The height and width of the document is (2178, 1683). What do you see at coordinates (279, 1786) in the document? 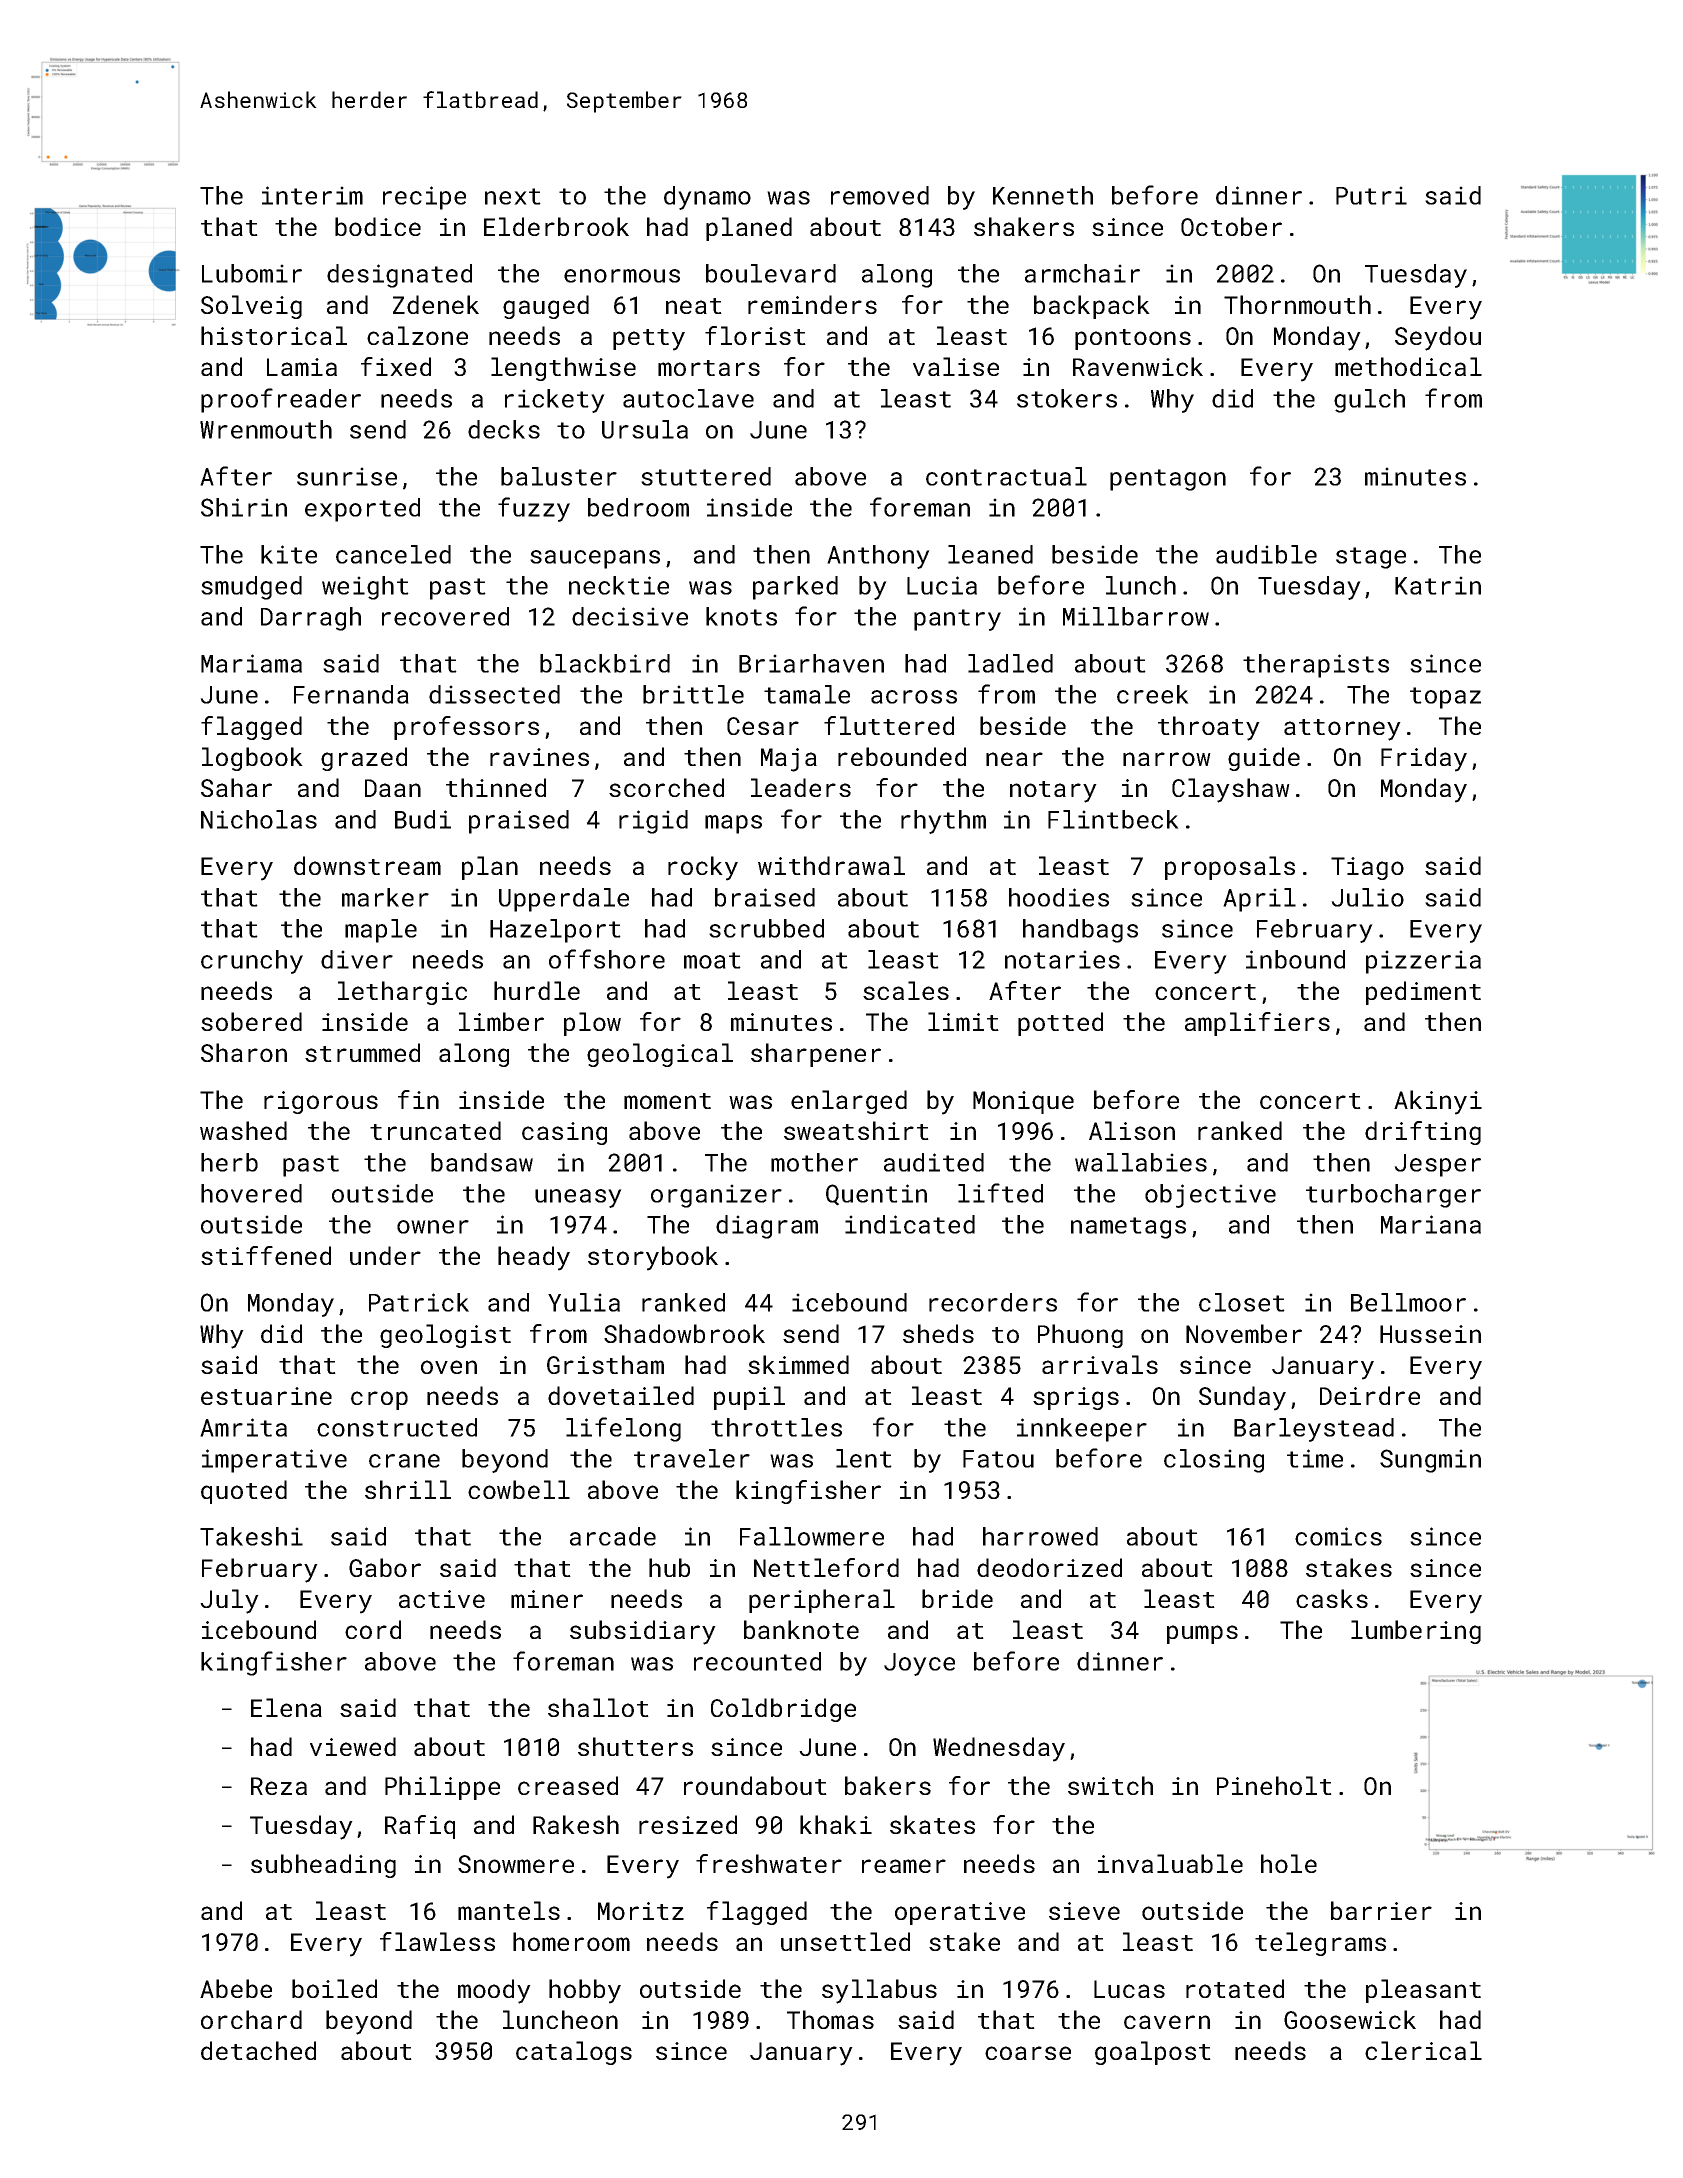
I see `Reza` at bounding box center [279, 1786].
